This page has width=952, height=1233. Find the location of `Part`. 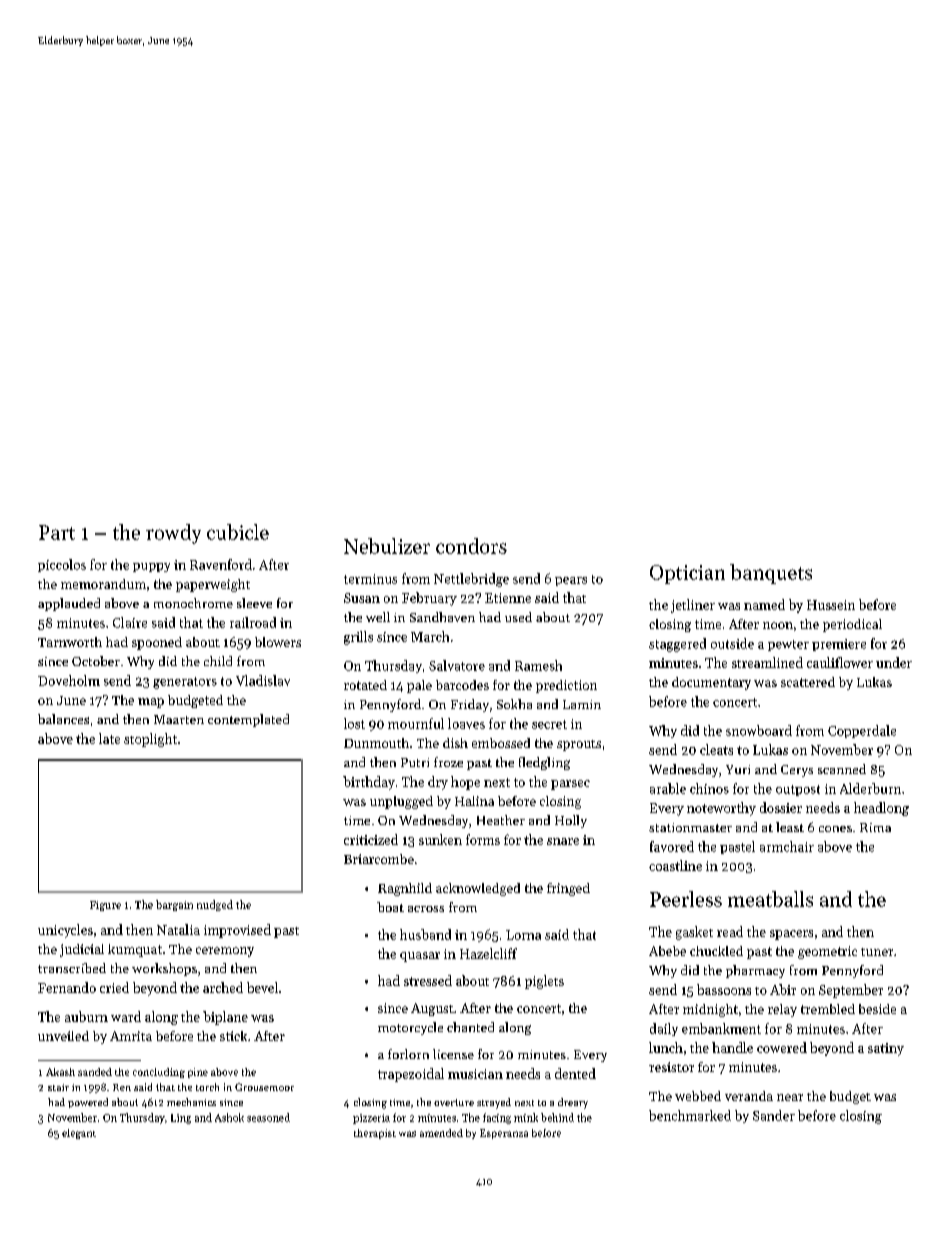

Part is located at coordinates (57, 532).
